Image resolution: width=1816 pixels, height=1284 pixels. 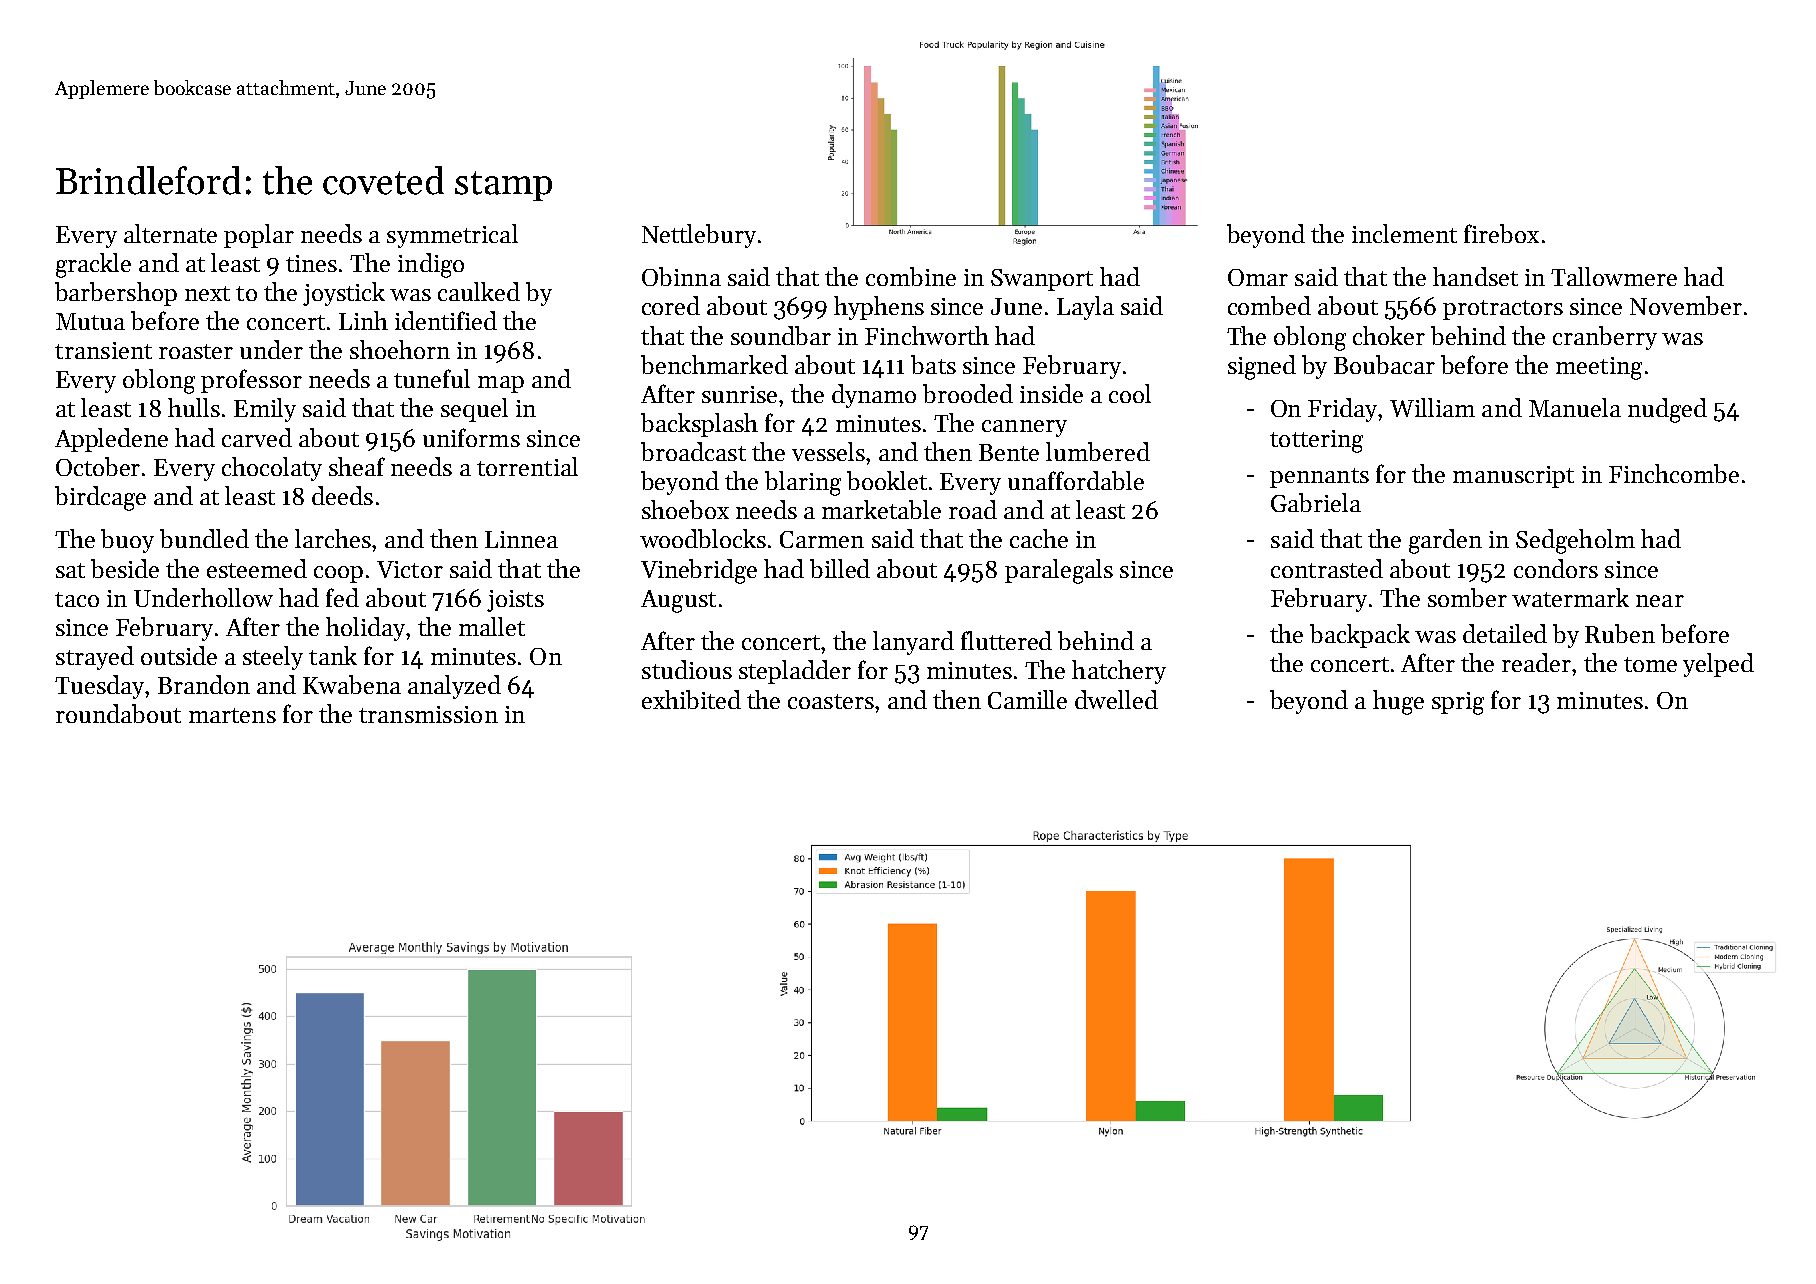 I want to click on joists, so click(x=515, y=601).
